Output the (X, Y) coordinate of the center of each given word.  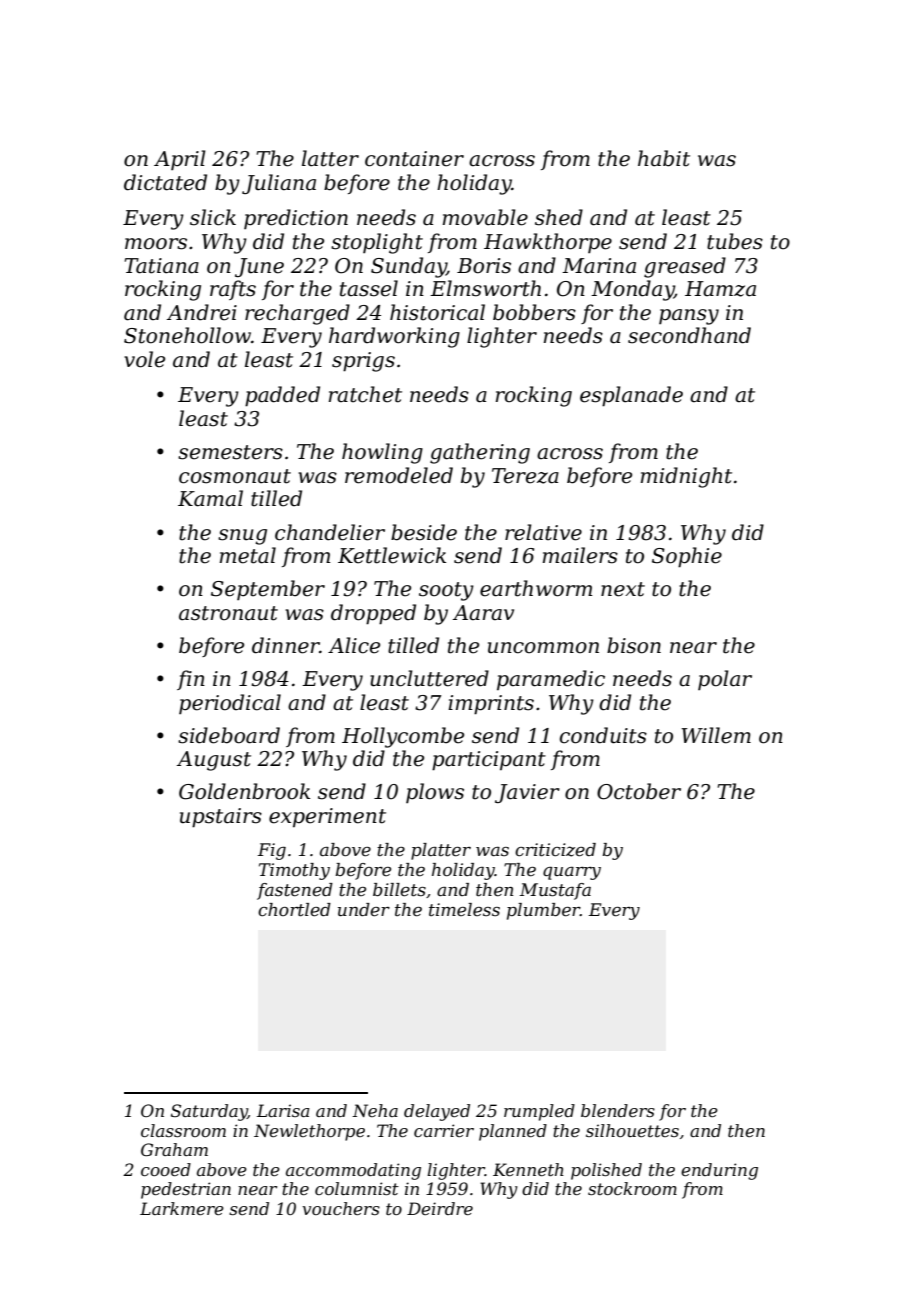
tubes (735, 241)
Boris (484, 266)
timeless (464, 909)
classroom (183, 1130)
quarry (572, 873)
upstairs (221, 818)
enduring (719, 1171)
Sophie (687, 557)
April (180, 160)
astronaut (228, 613)
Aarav (483, 613)
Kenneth (528, 1169)
